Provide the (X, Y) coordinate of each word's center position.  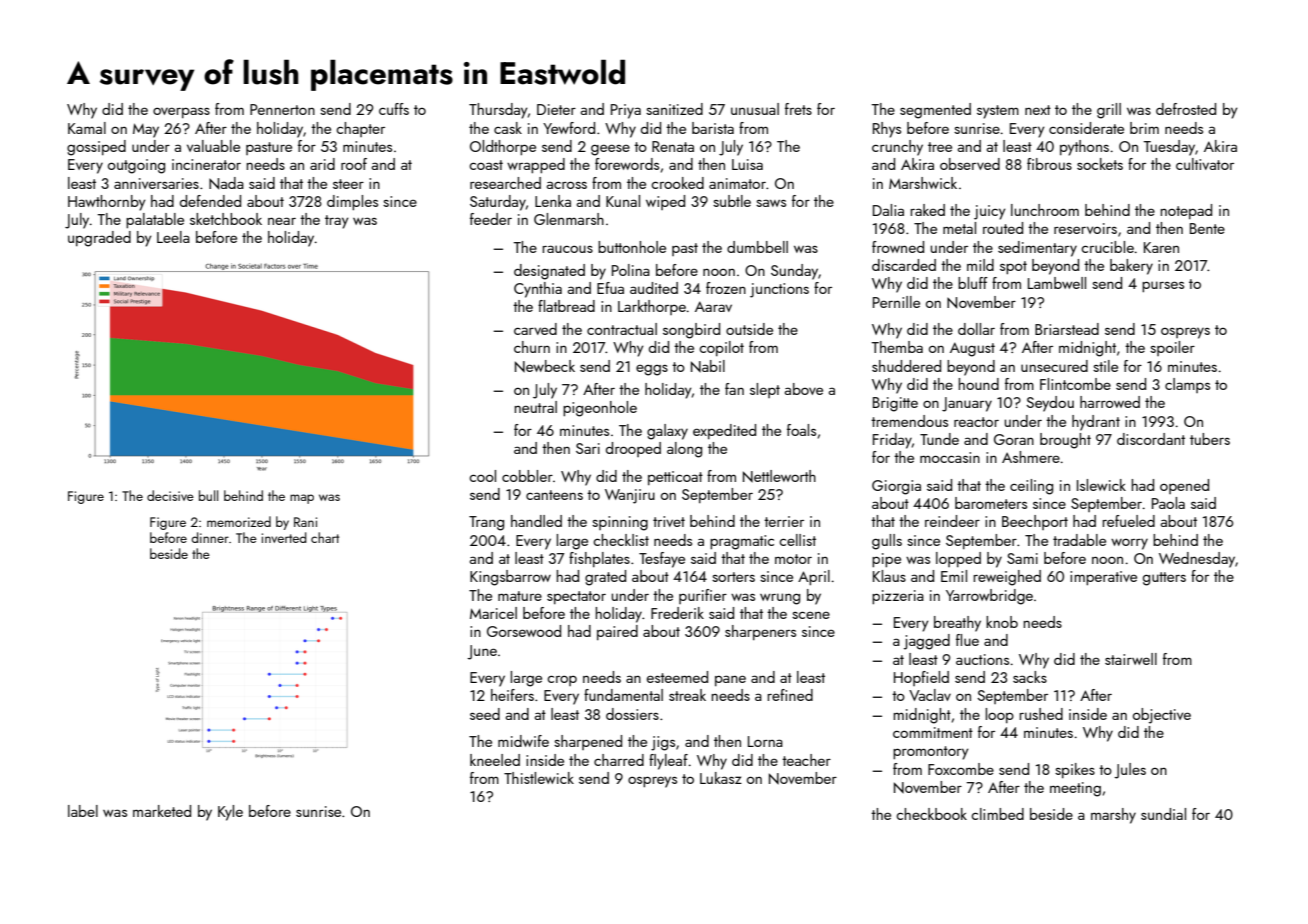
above (803, 389)
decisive (170, 495)
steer (348, 184)
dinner (210, 537)
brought (1065, 441)
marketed (162, 811)
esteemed (677, 677)
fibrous (1049, 164)
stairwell (1131, 659)
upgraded (99, 239)
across (566, 185)
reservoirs (1085, 228)
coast (486, 165)
